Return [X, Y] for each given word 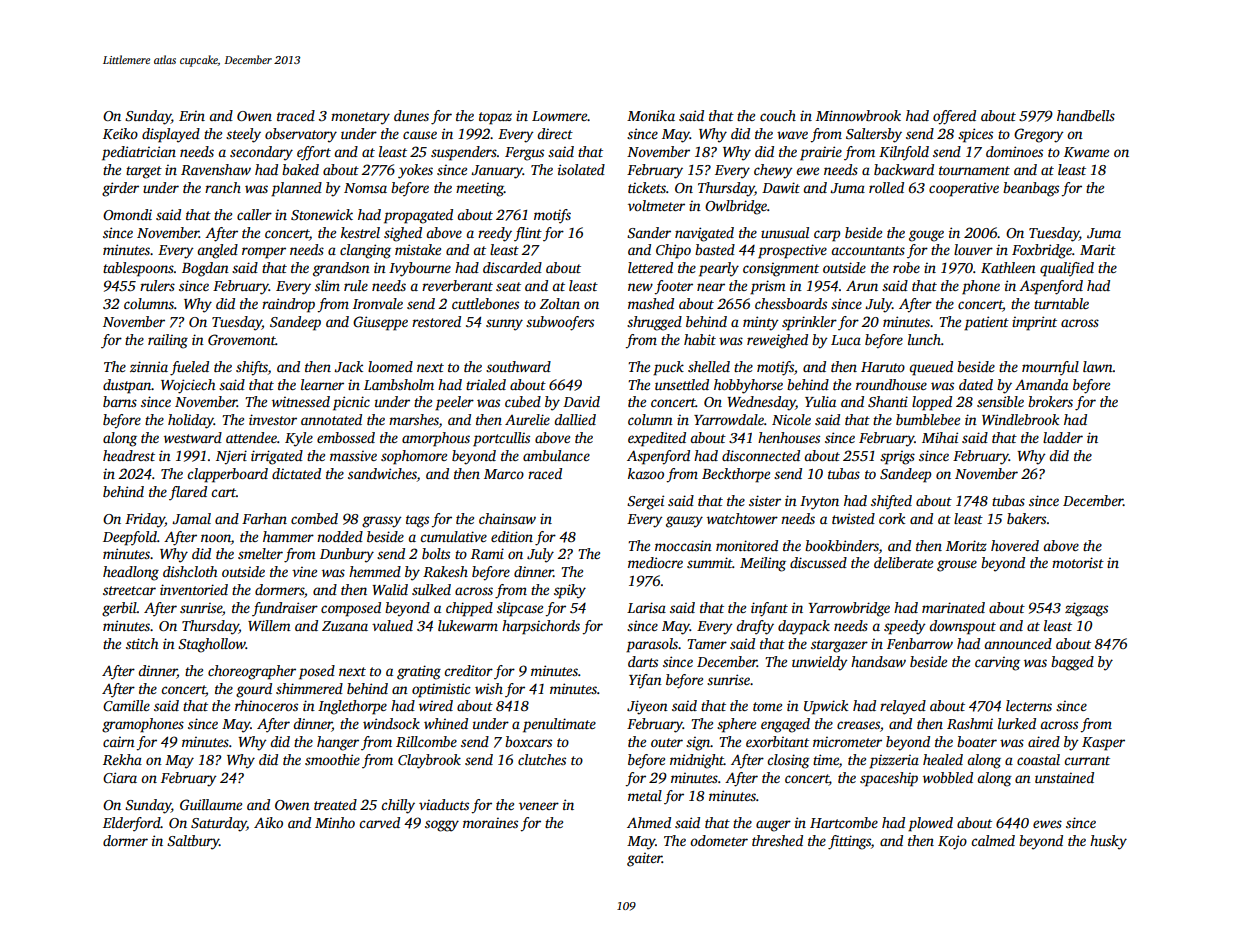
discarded [512, 267]
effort [314, 153]
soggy [442, 826]
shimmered [309, 688]
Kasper [1103, 744]
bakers [1026, 518]
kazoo [646, 473]
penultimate [559, 725]
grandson [341, 269]
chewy [773, 171]
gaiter [644, 860]
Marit [1098, 249]
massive [353, 456]
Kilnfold [904, 153]
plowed [930, 824]
